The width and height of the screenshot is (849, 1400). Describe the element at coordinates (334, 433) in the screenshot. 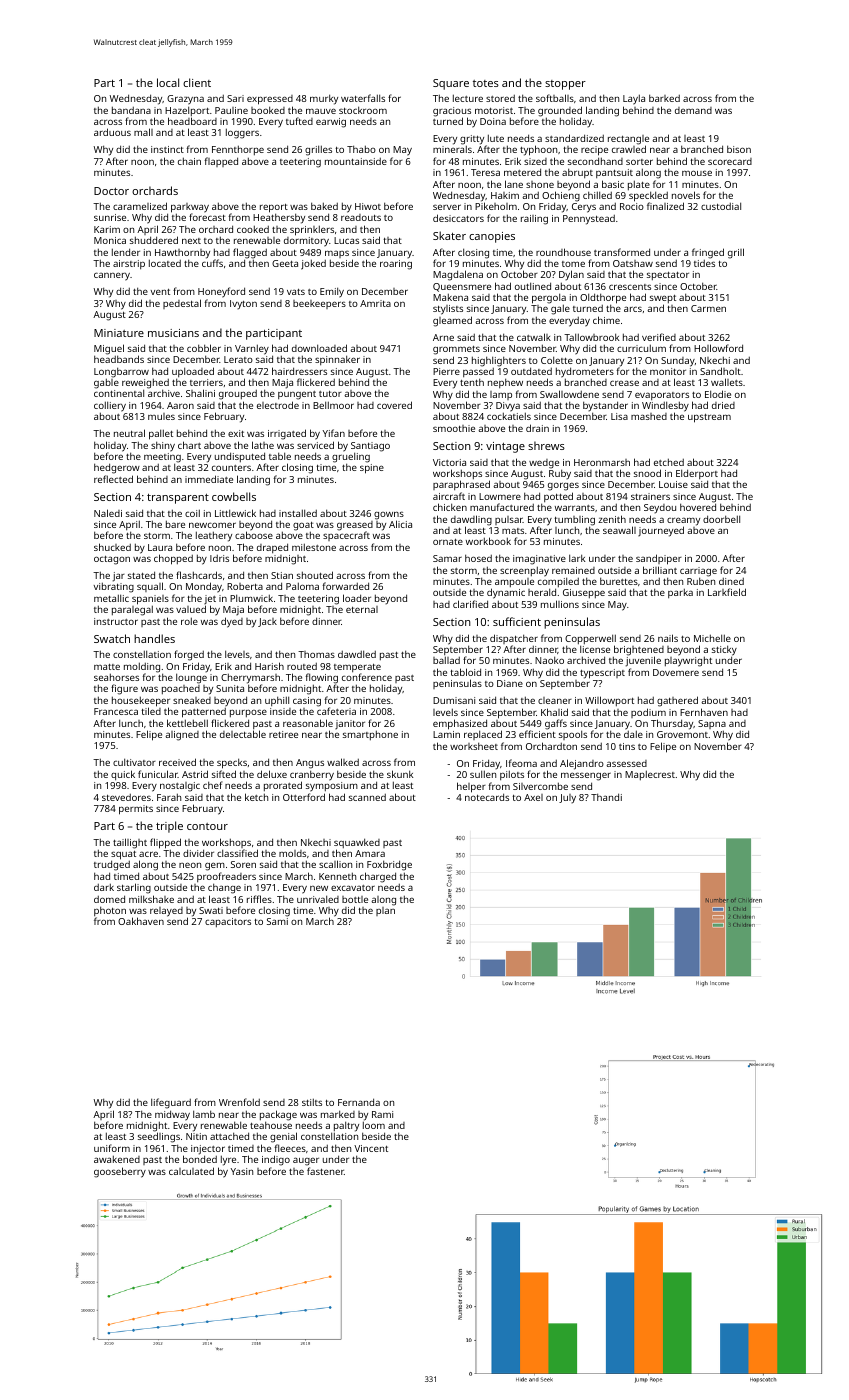

I see `Yifan` at that location.
